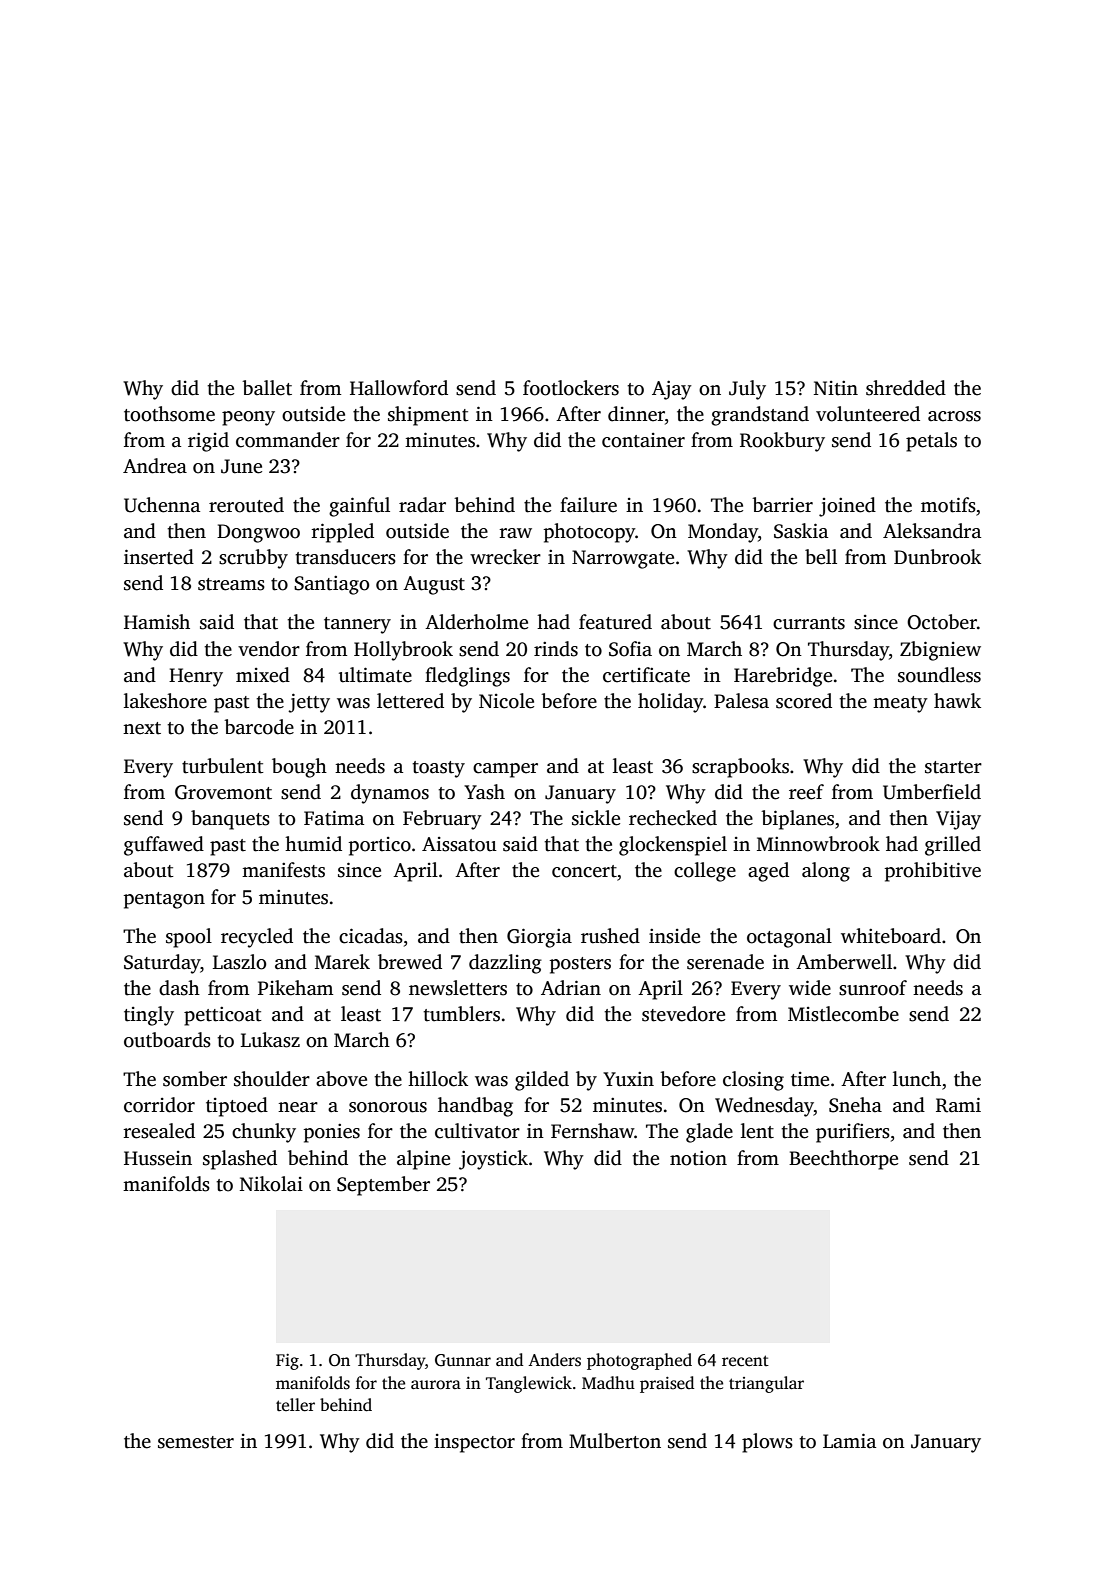  What do you see at coordinates (474, 1443) in the page?
I see `inspector` at bounding box center [474, 1443].
